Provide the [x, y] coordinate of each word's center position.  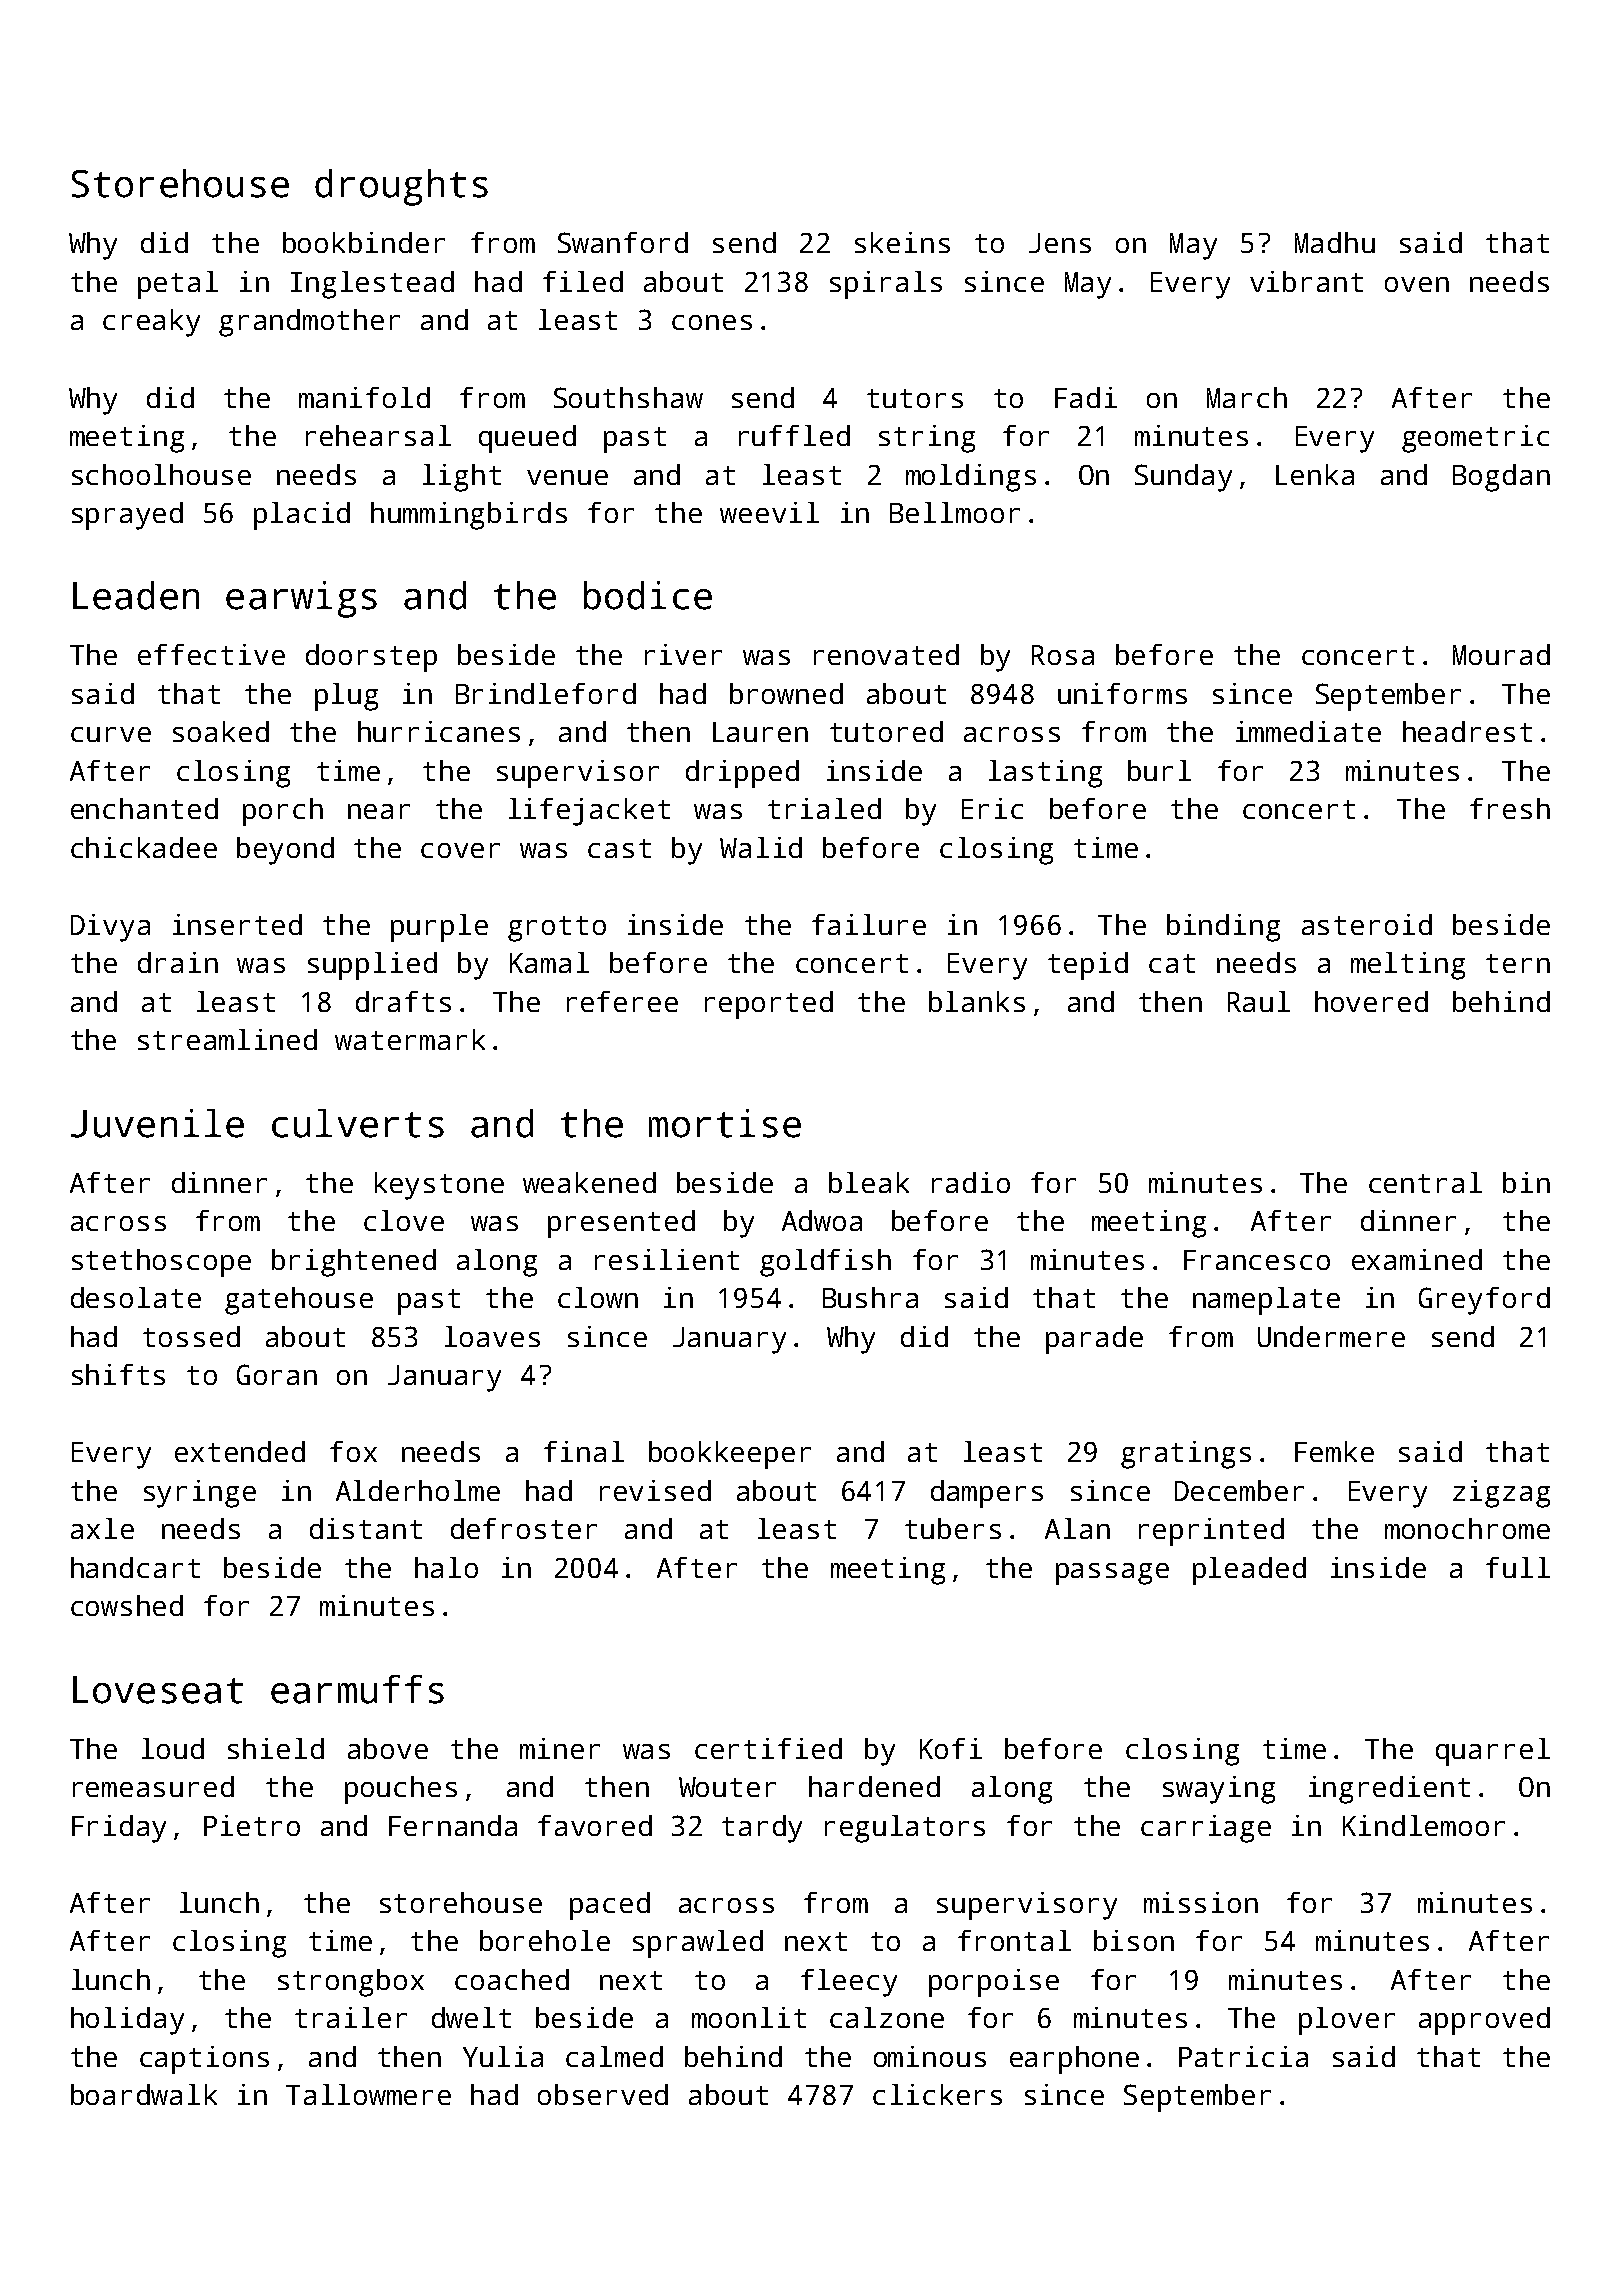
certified [768, 1748]
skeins [902, 242]
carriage [1206, 1829]
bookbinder [364, 242]
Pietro [252, 1825]
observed [603, 2094]
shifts [118, 1374]
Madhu [1335, 242]
